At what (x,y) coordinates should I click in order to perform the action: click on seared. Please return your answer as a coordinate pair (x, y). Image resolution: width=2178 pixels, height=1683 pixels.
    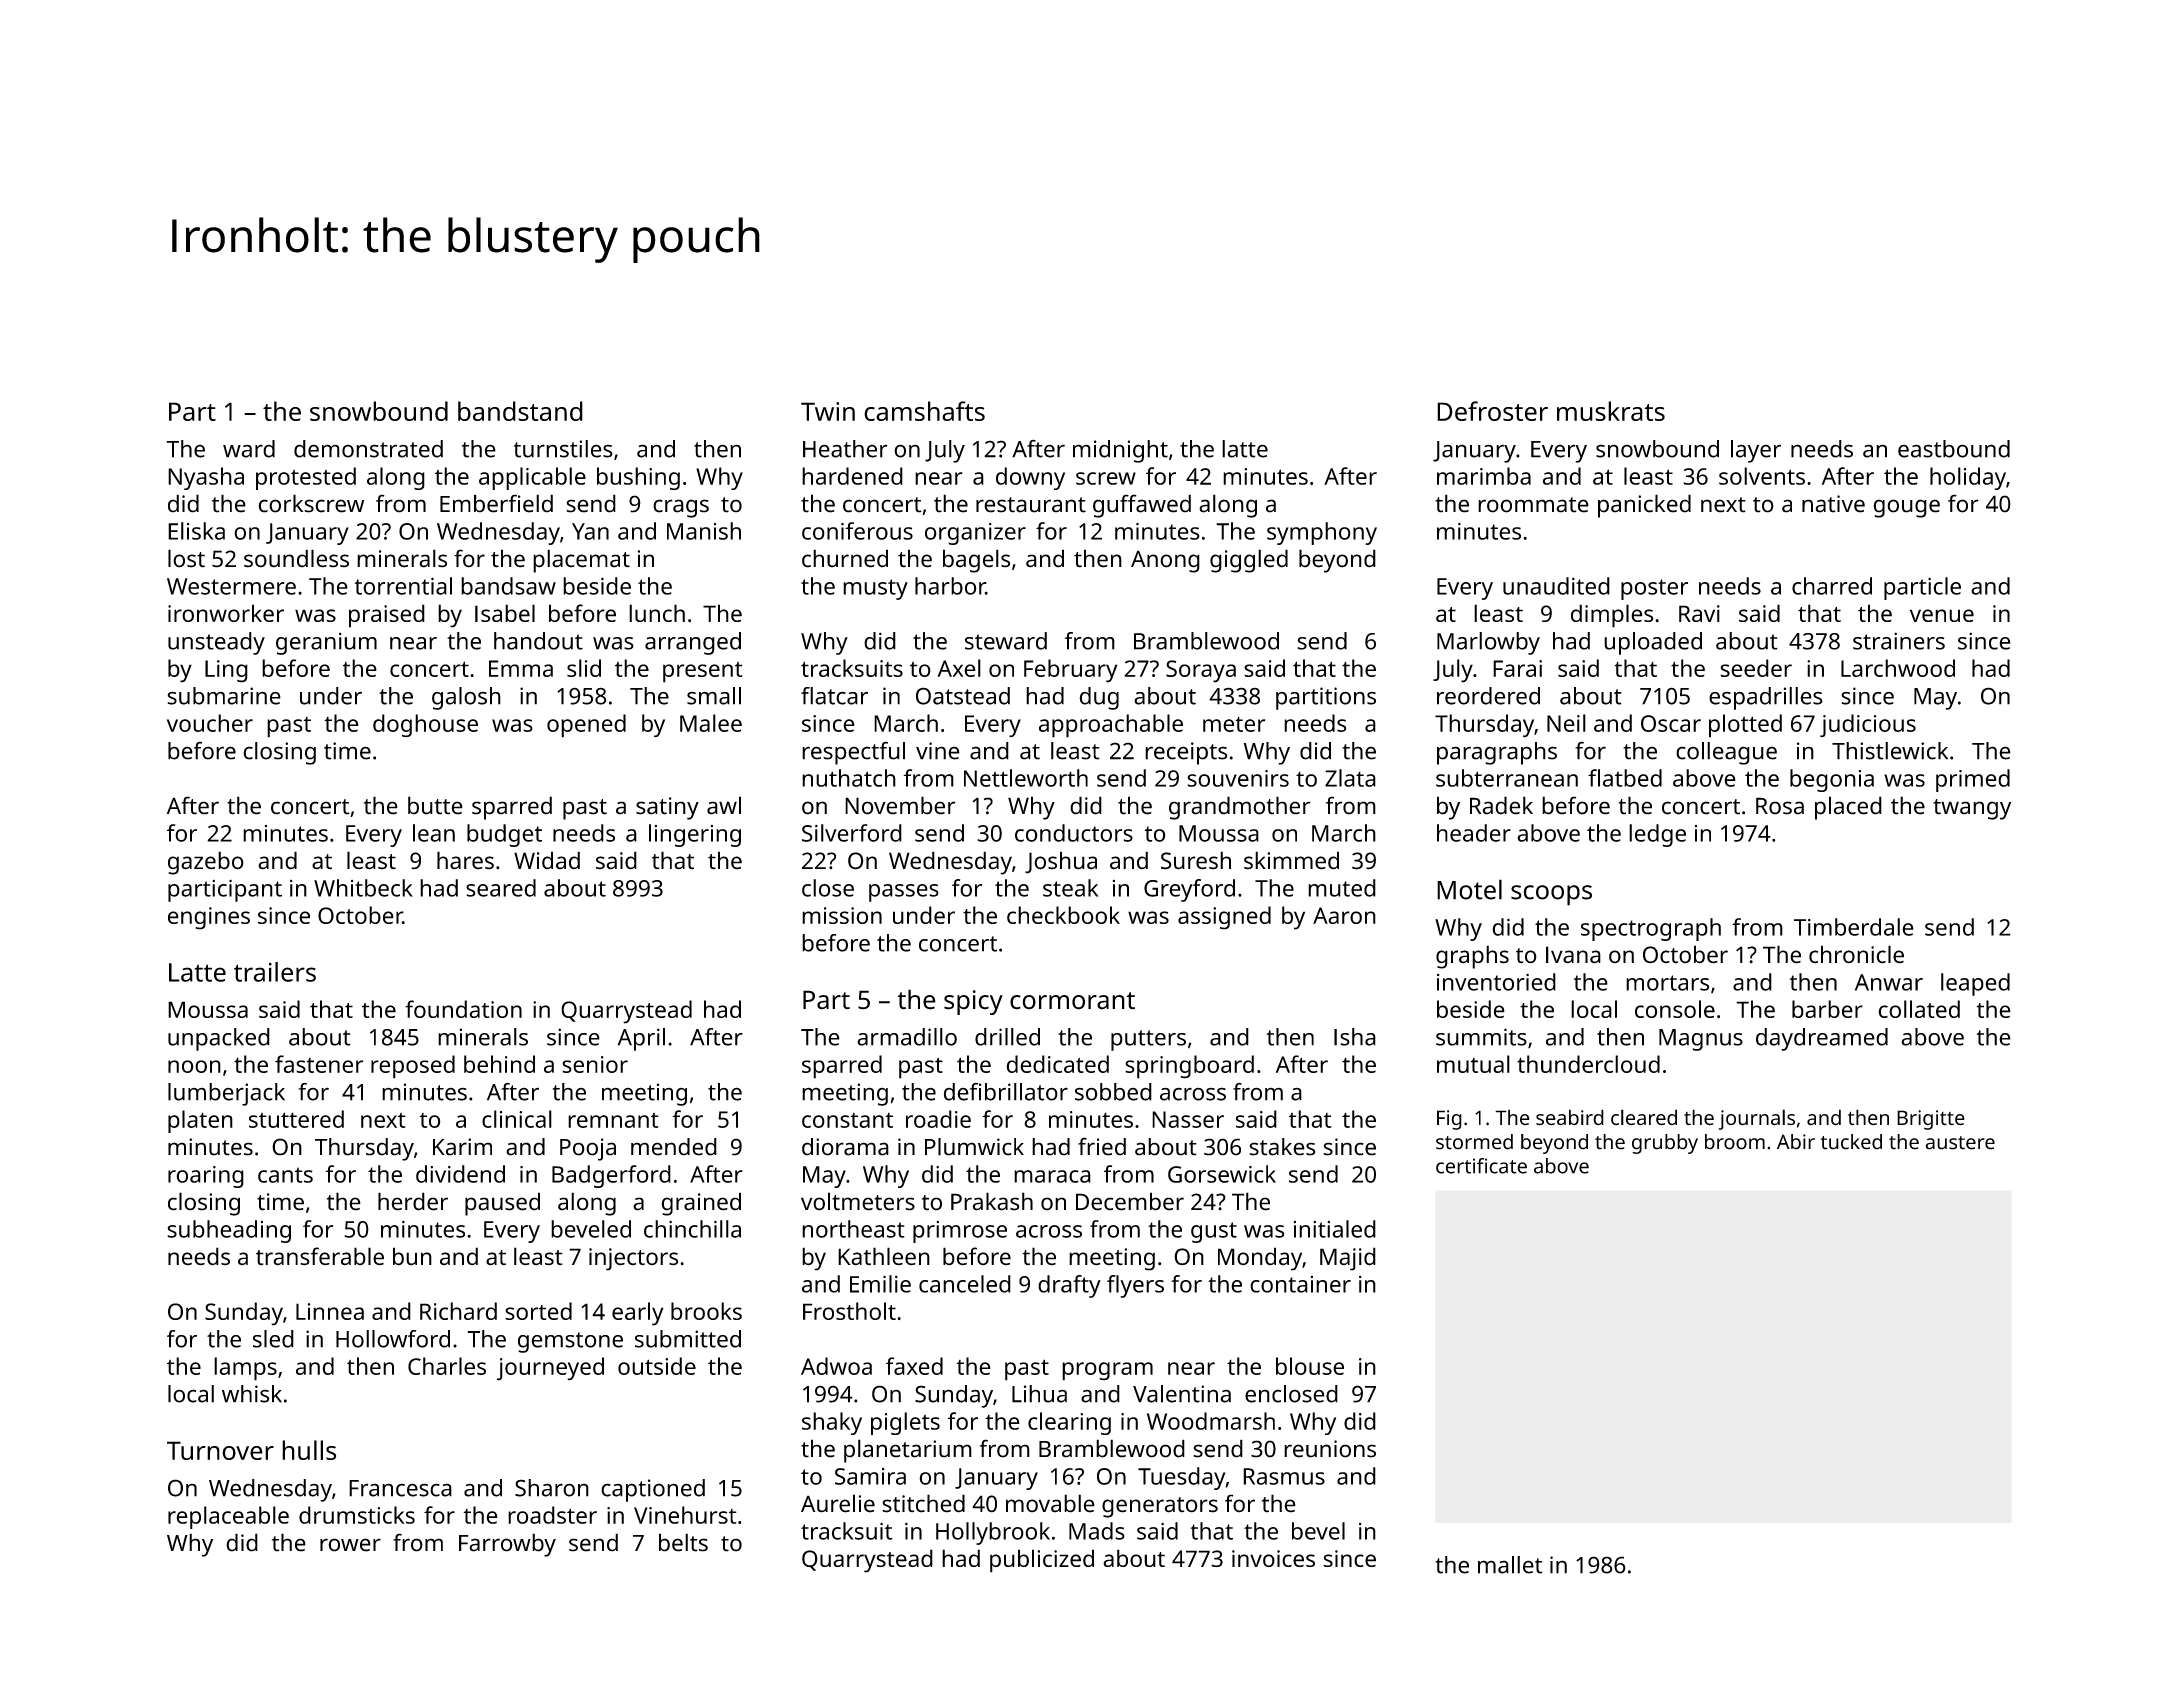
    Looking at the image, I should click on (501, 888).
